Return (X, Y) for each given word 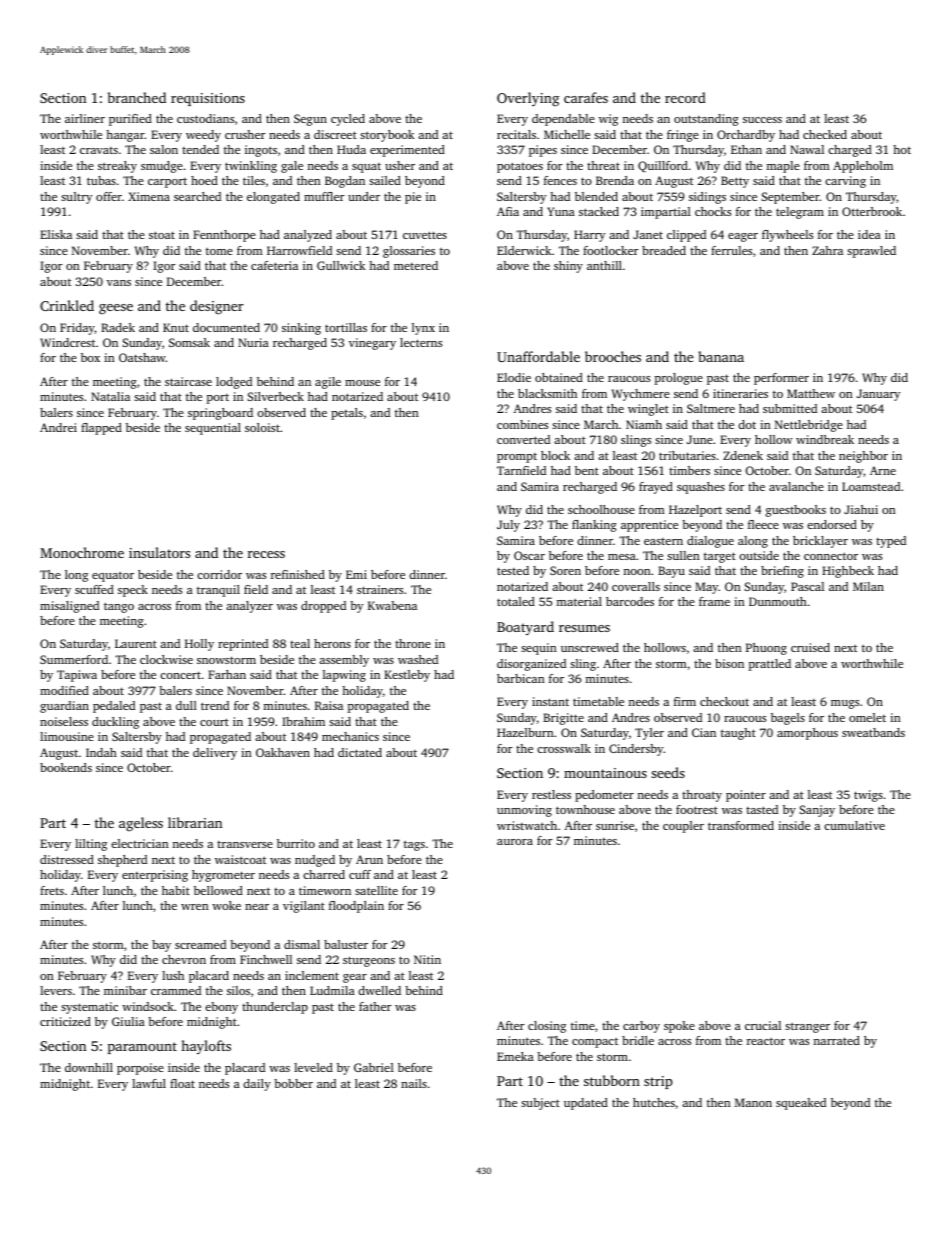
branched (137, 97)
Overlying (528, 99)
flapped (101, 429)
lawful (149, 1083)
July (508, 526)
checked (825, 134)
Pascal (807, 586)
